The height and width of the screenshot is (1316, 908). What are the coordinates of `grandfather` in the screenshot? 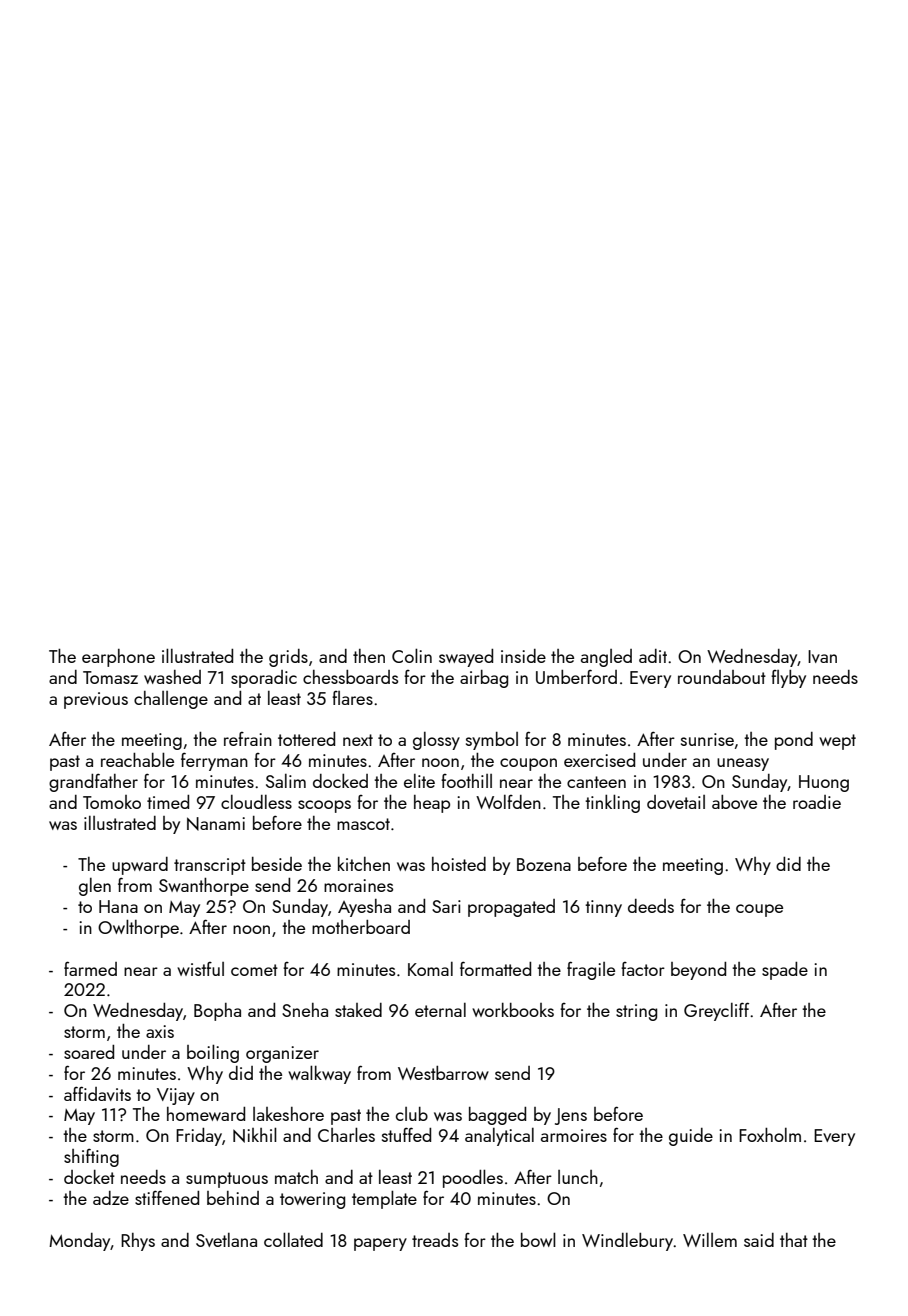 It's located at (93, 782).
